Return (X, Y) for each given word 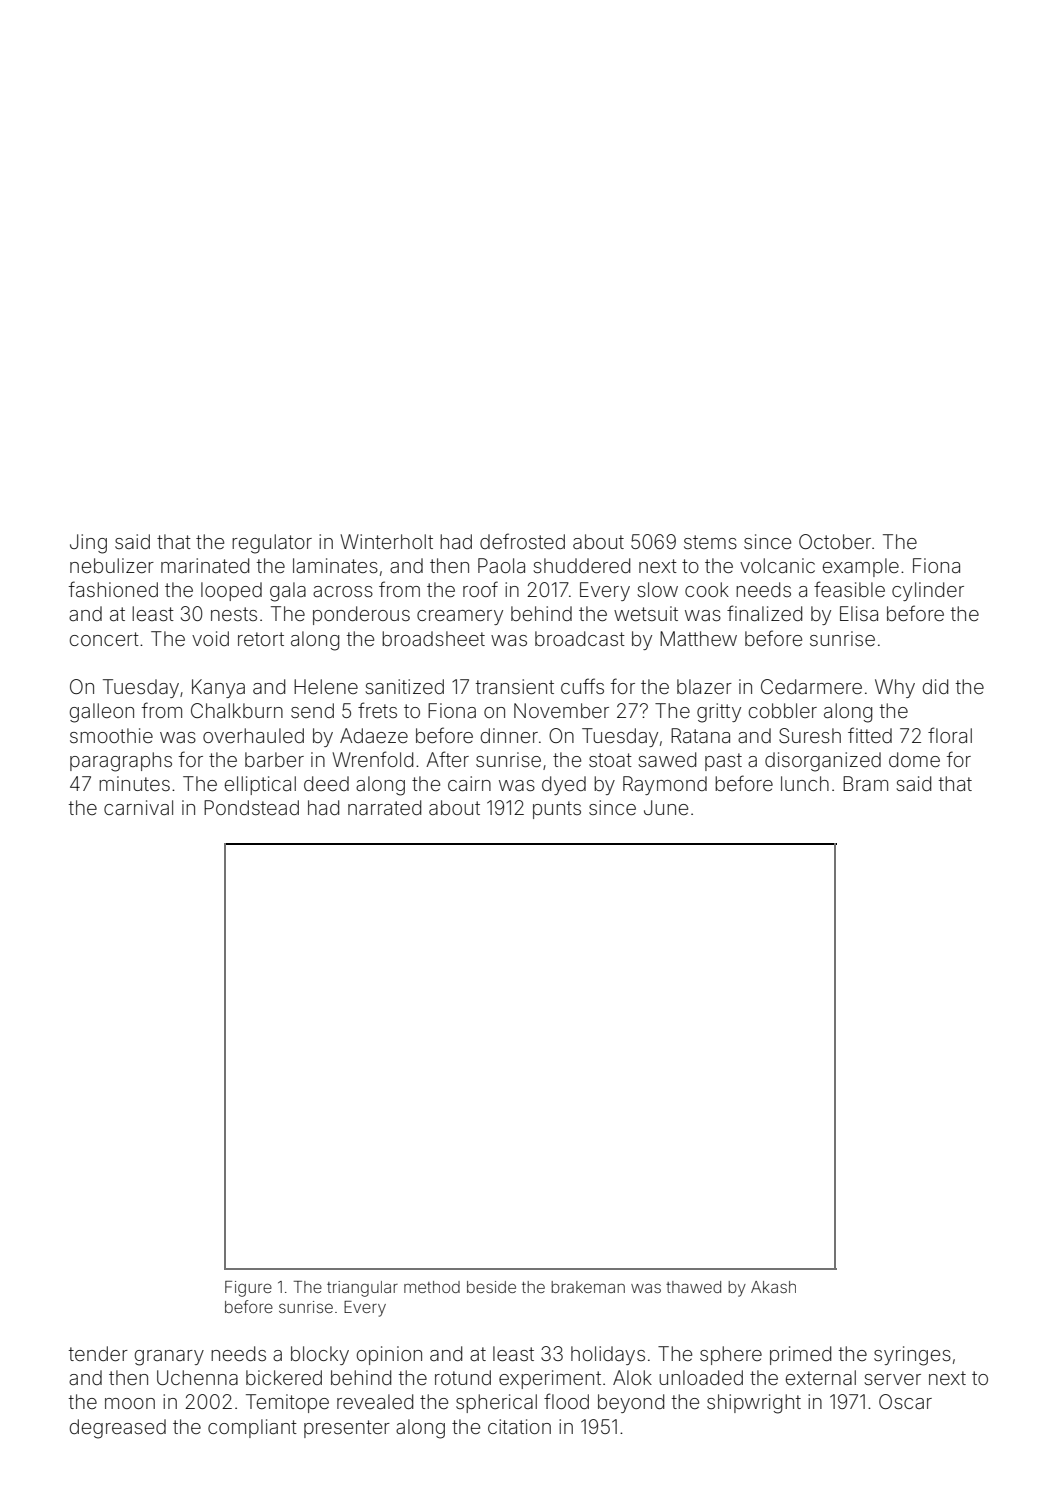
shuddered (581, 565)
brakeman (588, 1287)
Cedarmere (811, 686)
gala (288, 592)
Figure (248, 1289)
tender (98, 1353)
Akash (773, 1287)
